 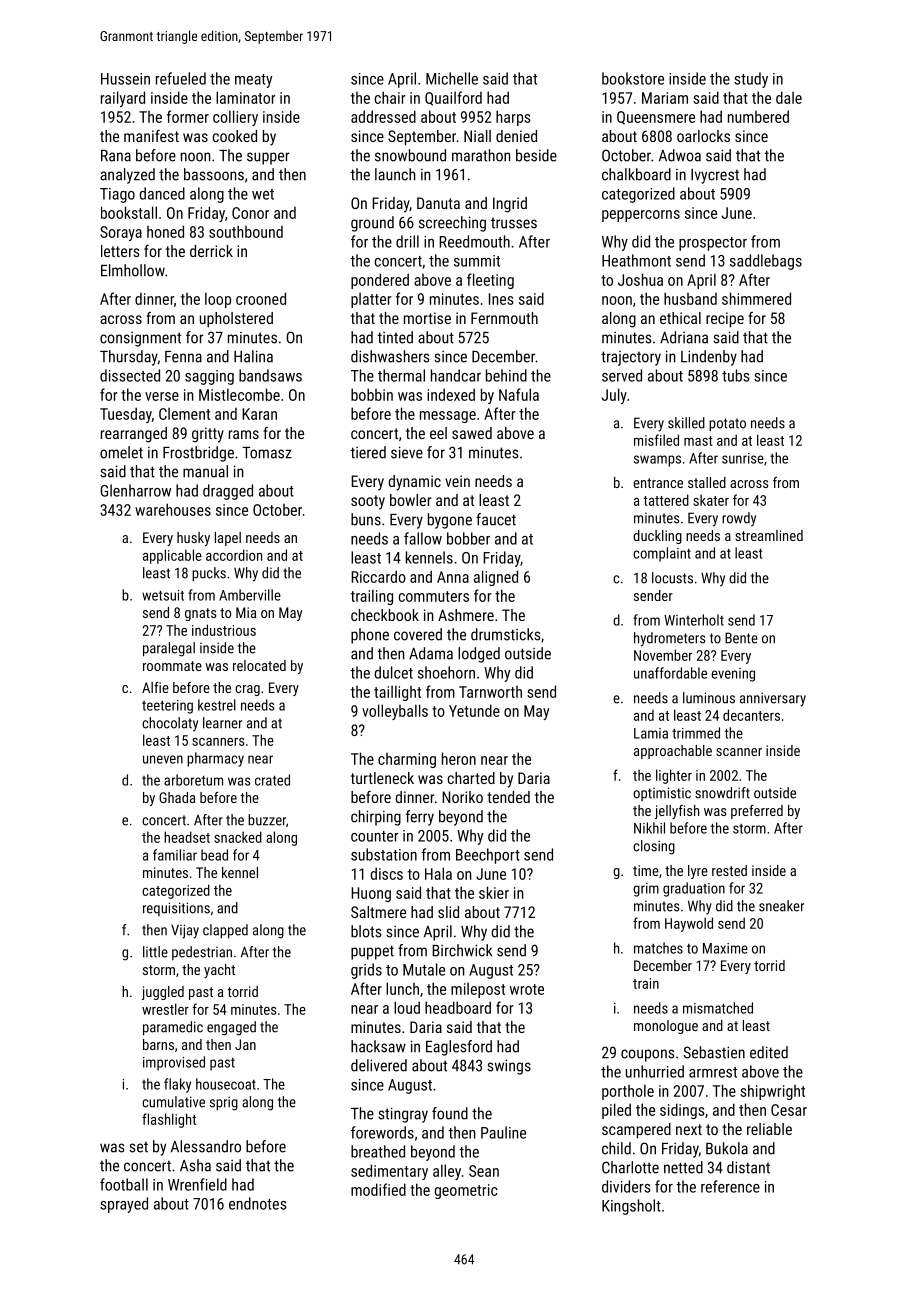 What do you see at coordinates (756, 298) in the screenshot?
I see `shimmered` at bounding box center [756, 298].
